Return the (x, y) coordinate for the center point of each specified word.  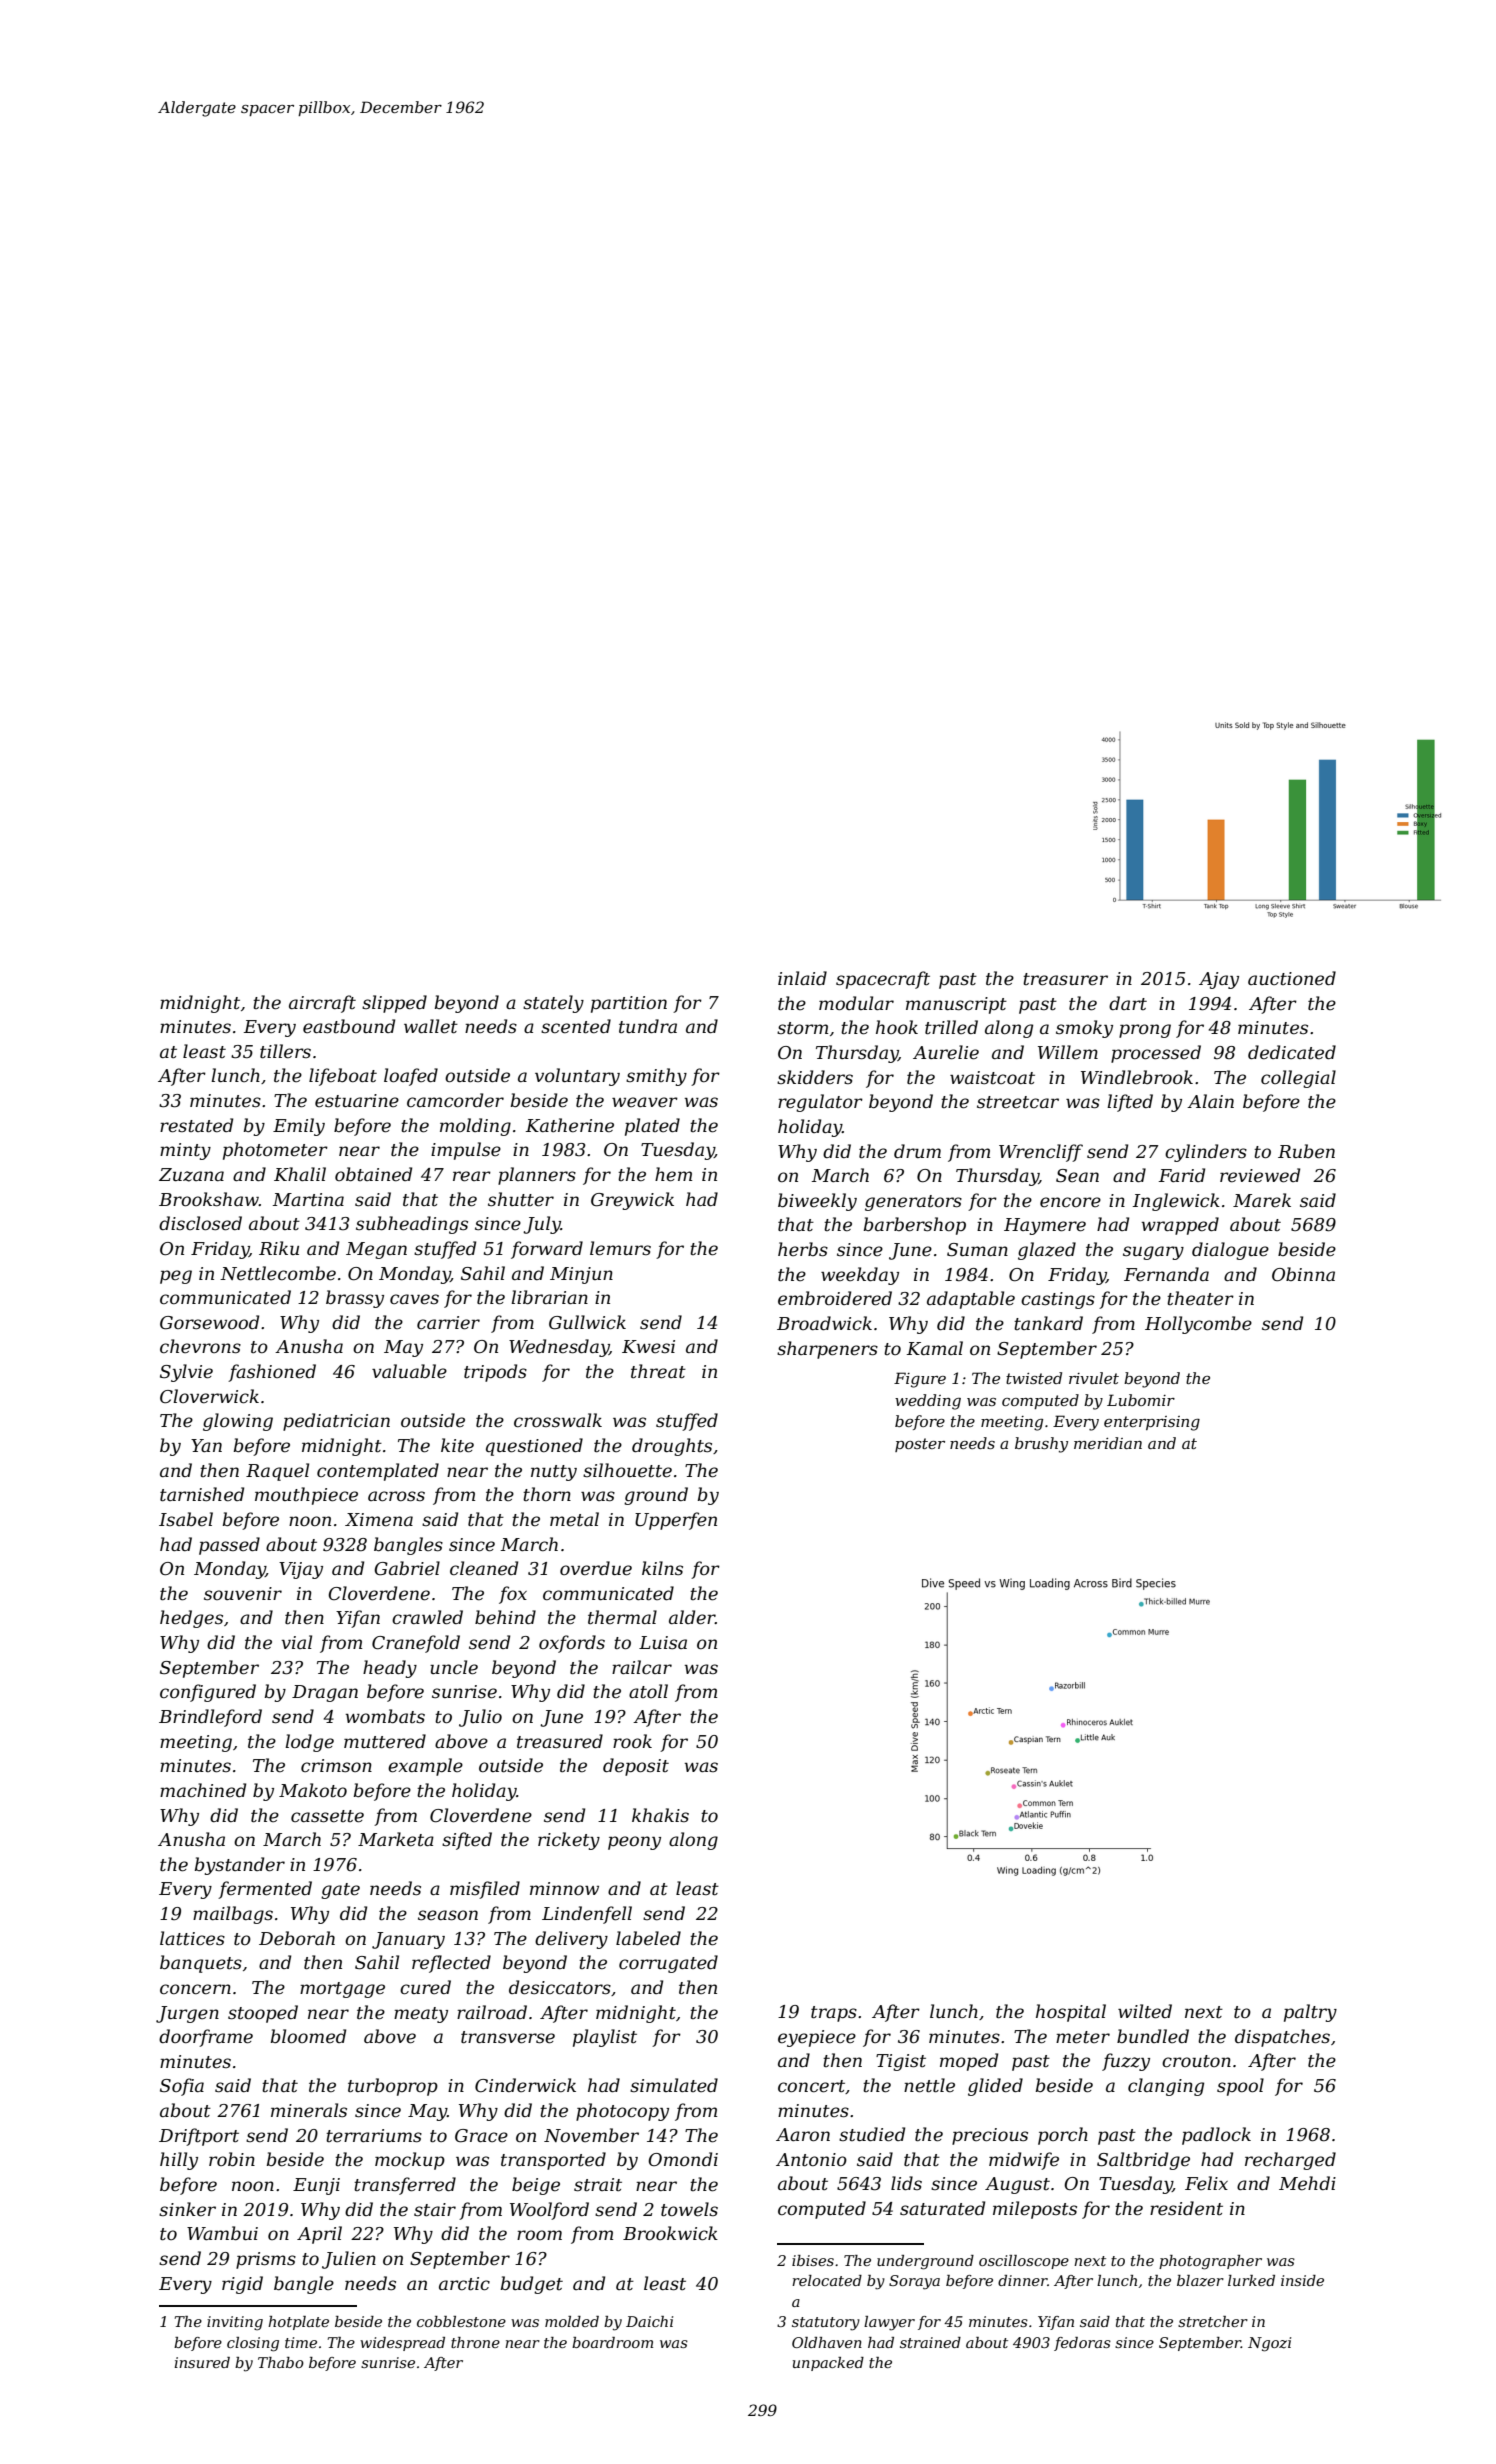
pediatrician (336, 1422)
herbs (803, 1249)
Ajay (1219, 980)
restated (196, 1125)
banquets (201, 1964)
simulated (674, 2085)
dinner (1023, 2280)
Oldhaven (827, 2342)
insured (202, 2362)
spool (1240, 2087)
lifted (1130, 1103)
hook (897, 1027)
